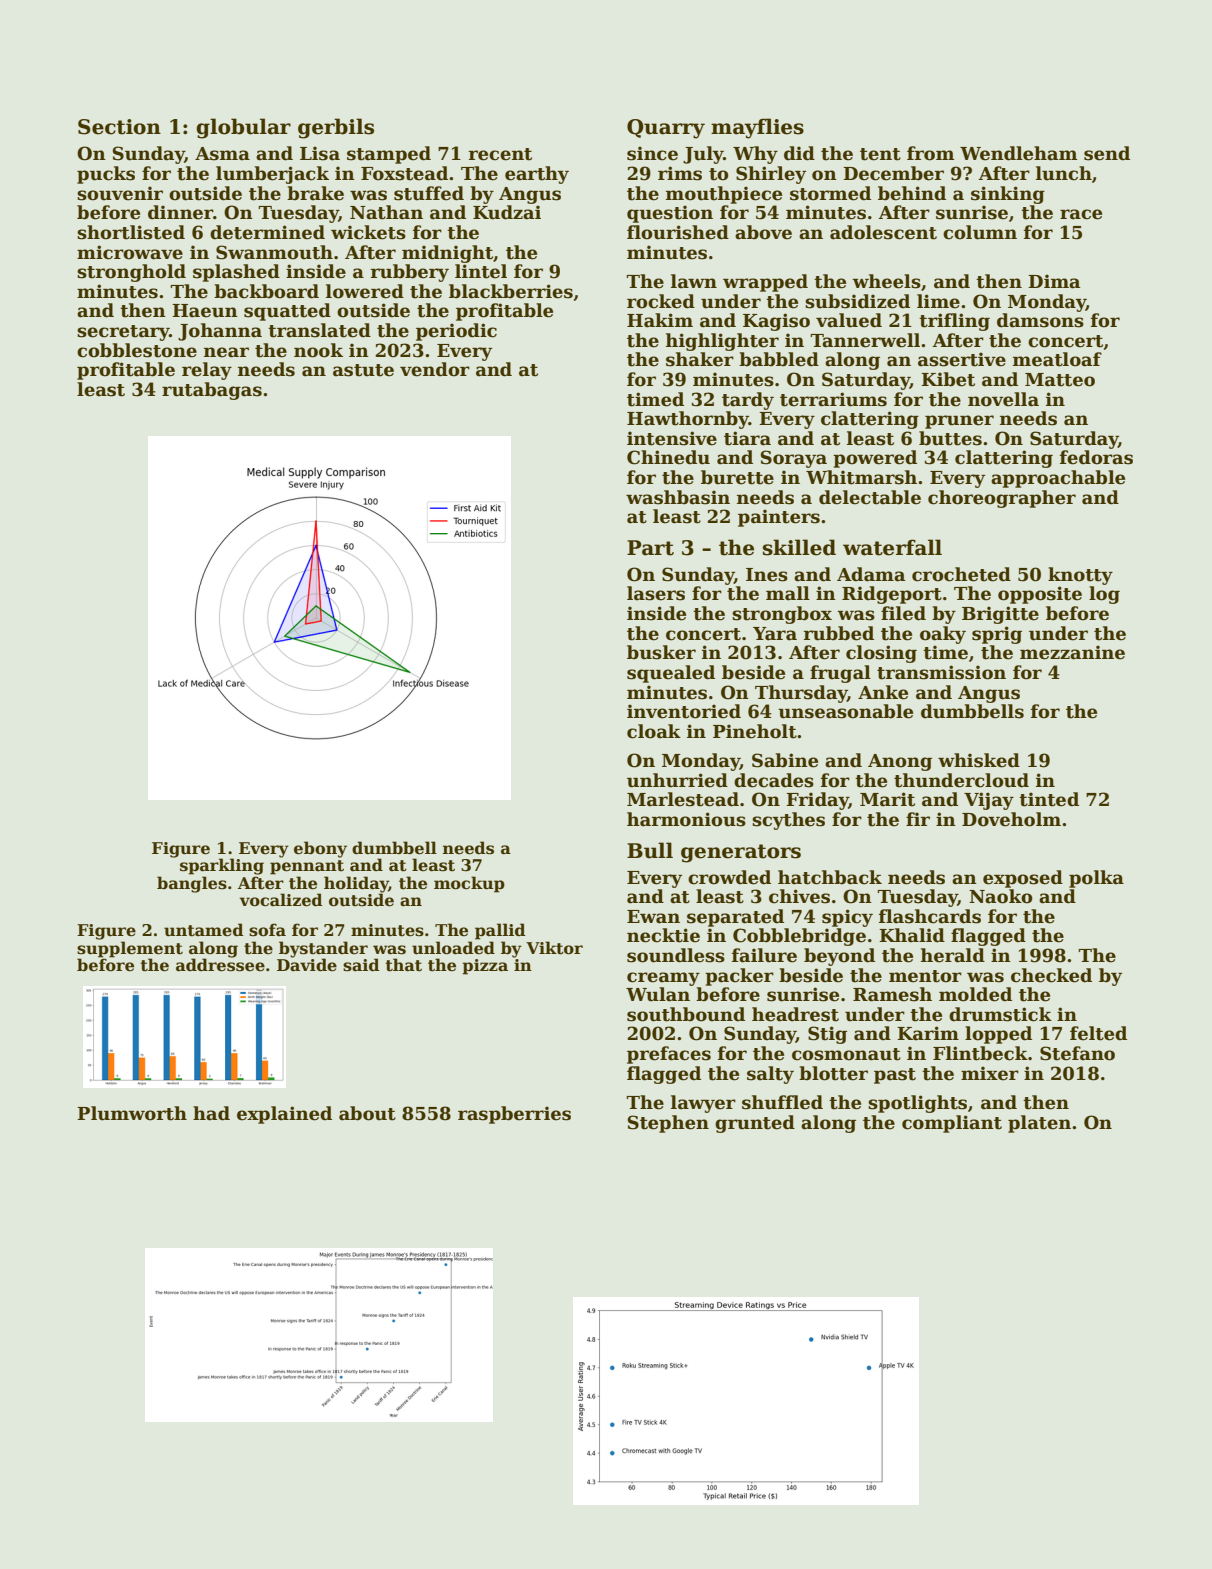  What do you see at coordinates (130, 949) in the document?
I see `supplement` at bounding box center [130, 949].
